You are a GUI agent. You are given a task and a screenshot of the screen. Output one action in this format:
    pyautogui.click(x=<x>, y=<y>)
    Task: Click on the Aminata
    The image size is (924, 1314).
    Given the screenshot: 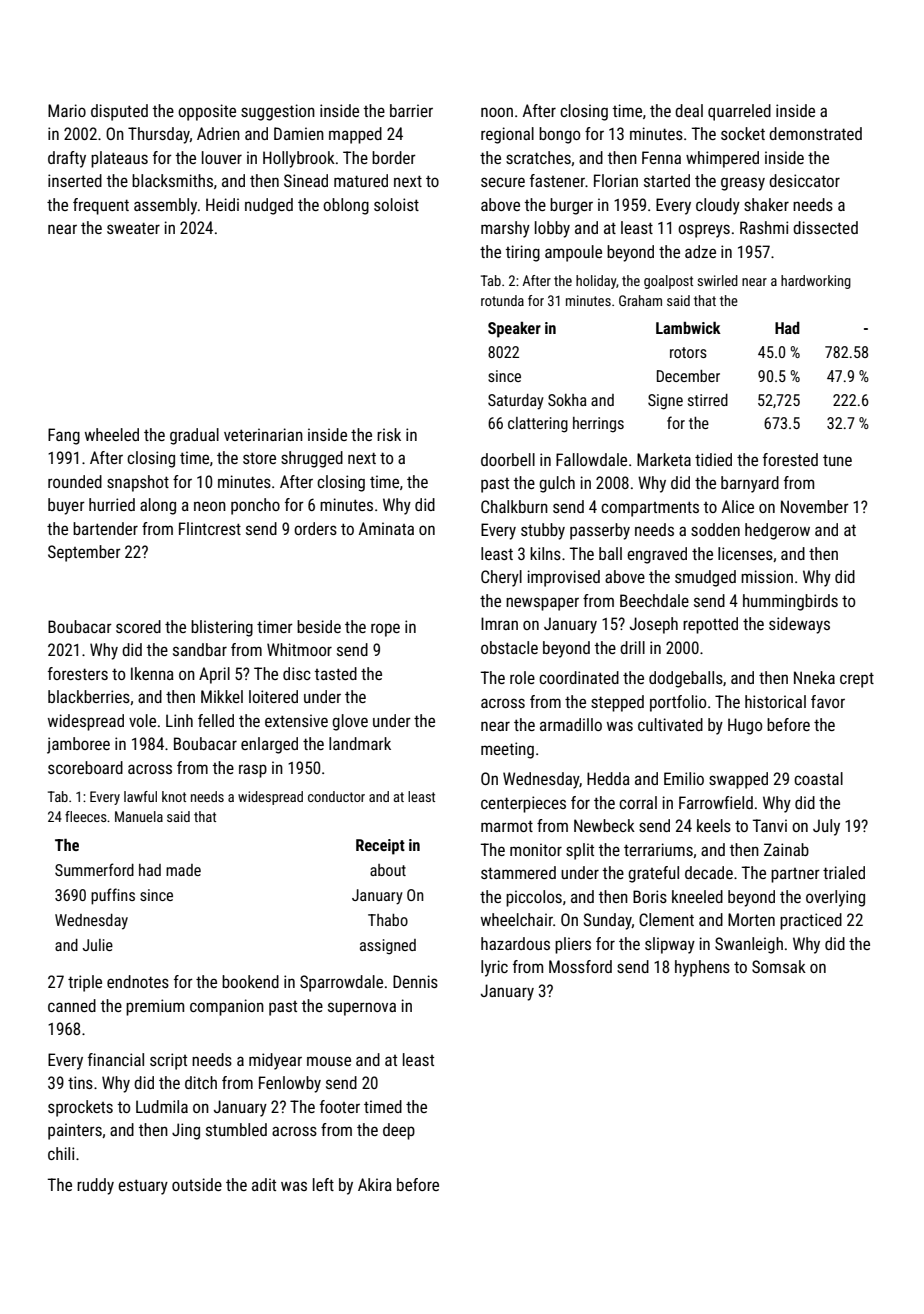 What is the action you would take?
    pyautogui.click(x=386, y=528)
